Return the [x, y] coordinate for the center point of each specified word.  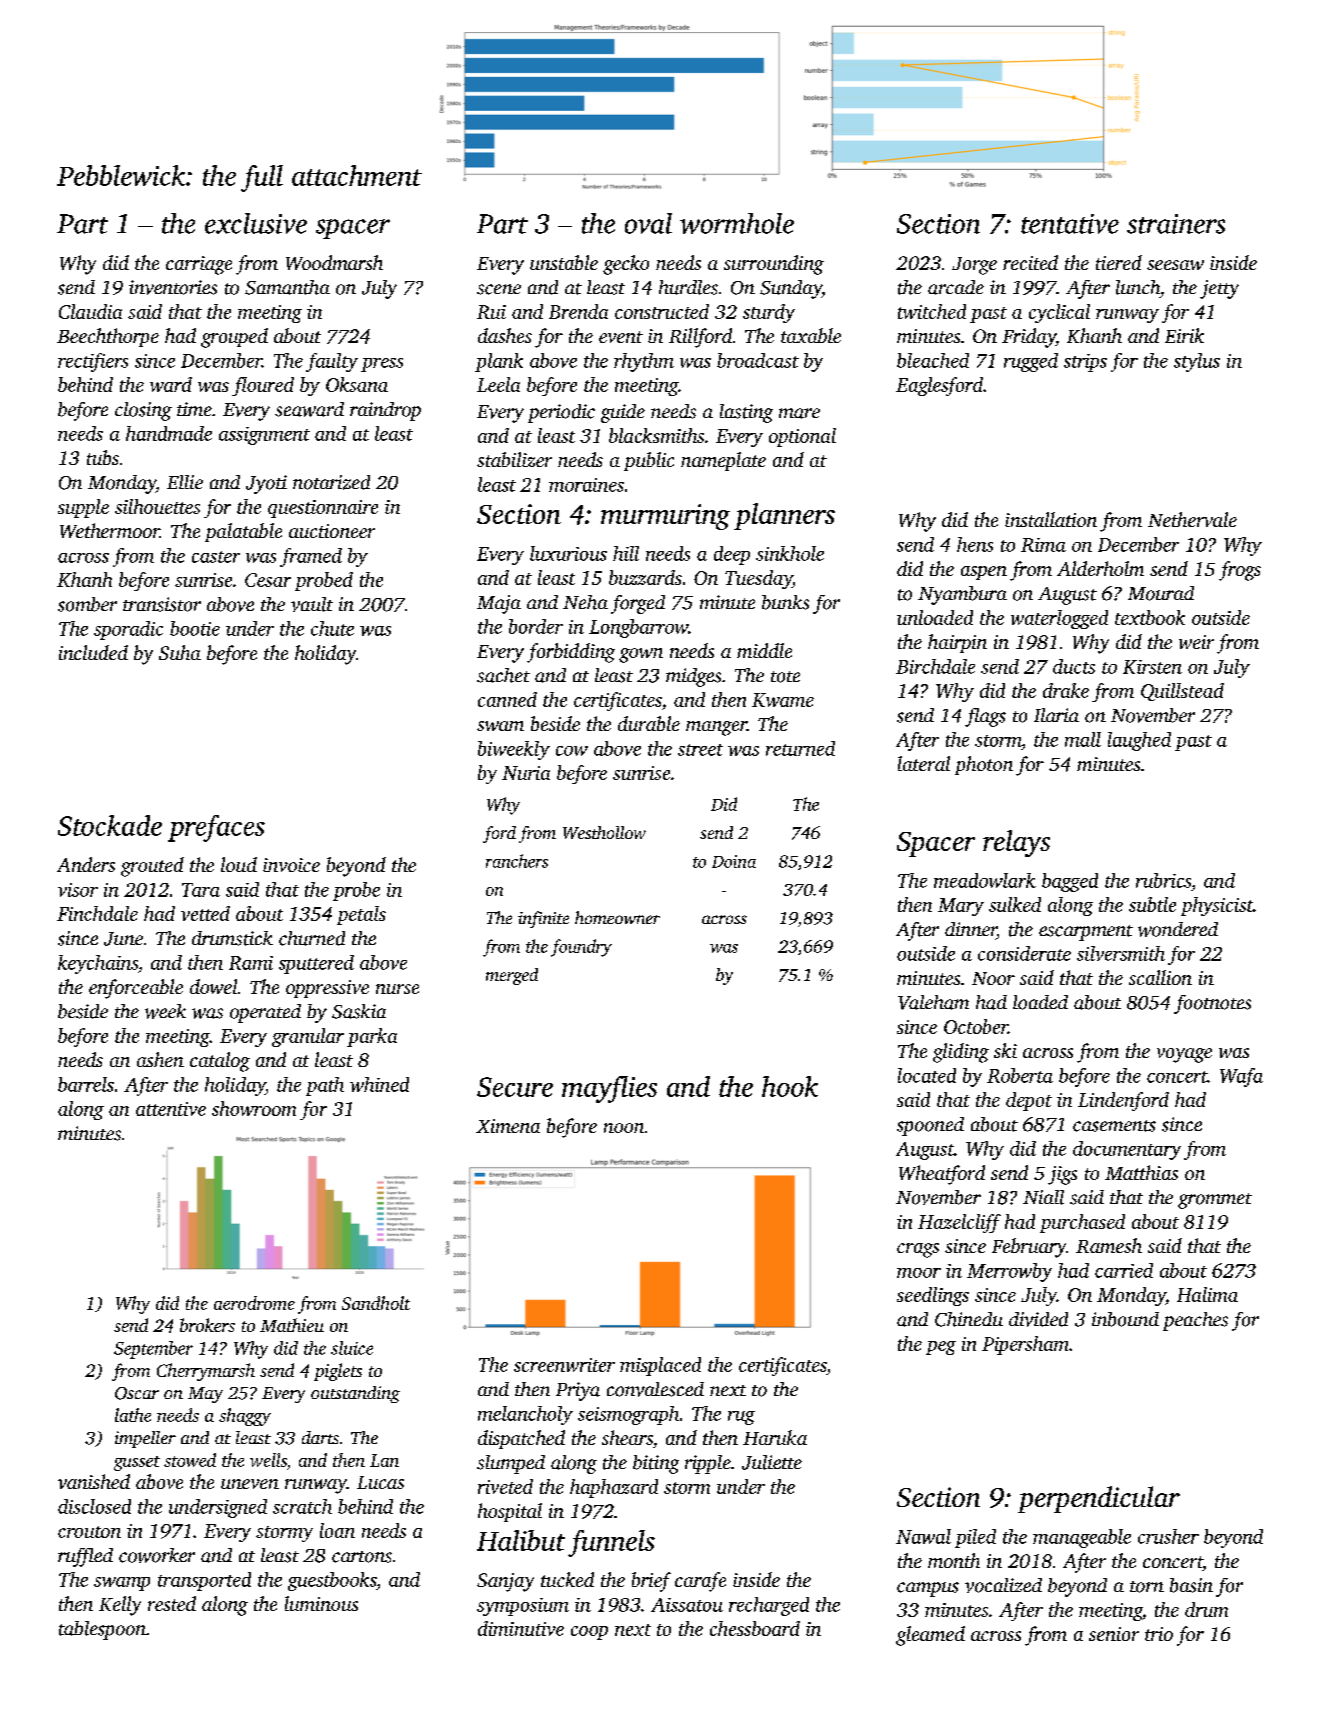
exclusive [256, 223]
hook [790, 1086]
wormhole [737, 223]
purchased [1082, 1223]
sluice [352, 1348]
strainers [1176, 224]
